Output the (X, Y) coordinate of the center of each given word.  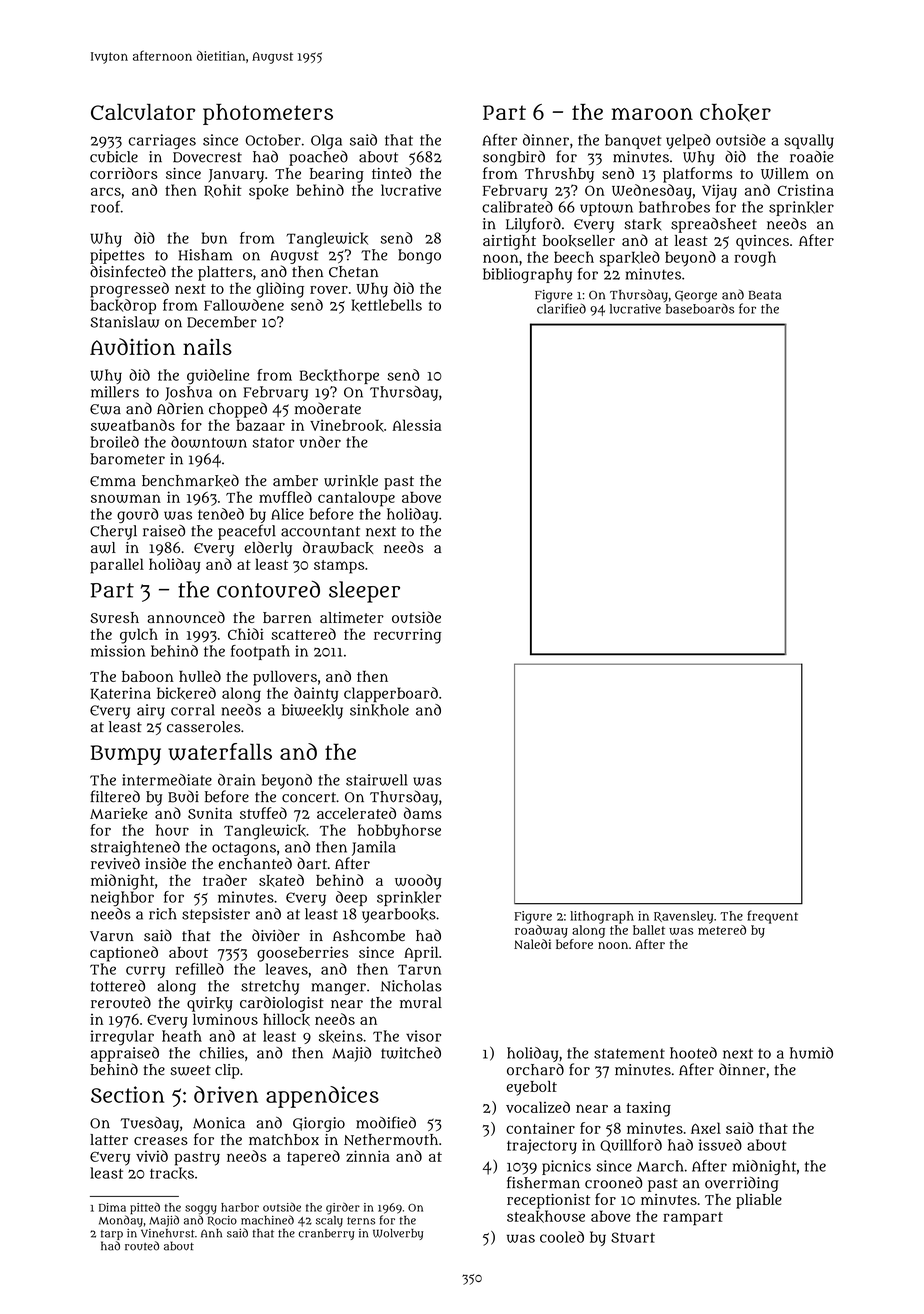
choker (735, 113)
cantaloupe (356, 499)
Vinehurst (168, 1233)
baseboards (700, 308)
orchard (535, 1069)
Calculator (143, 112)
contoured (268, 589)
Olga (326, 141)
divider (276, 935)
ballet (649, 930)
